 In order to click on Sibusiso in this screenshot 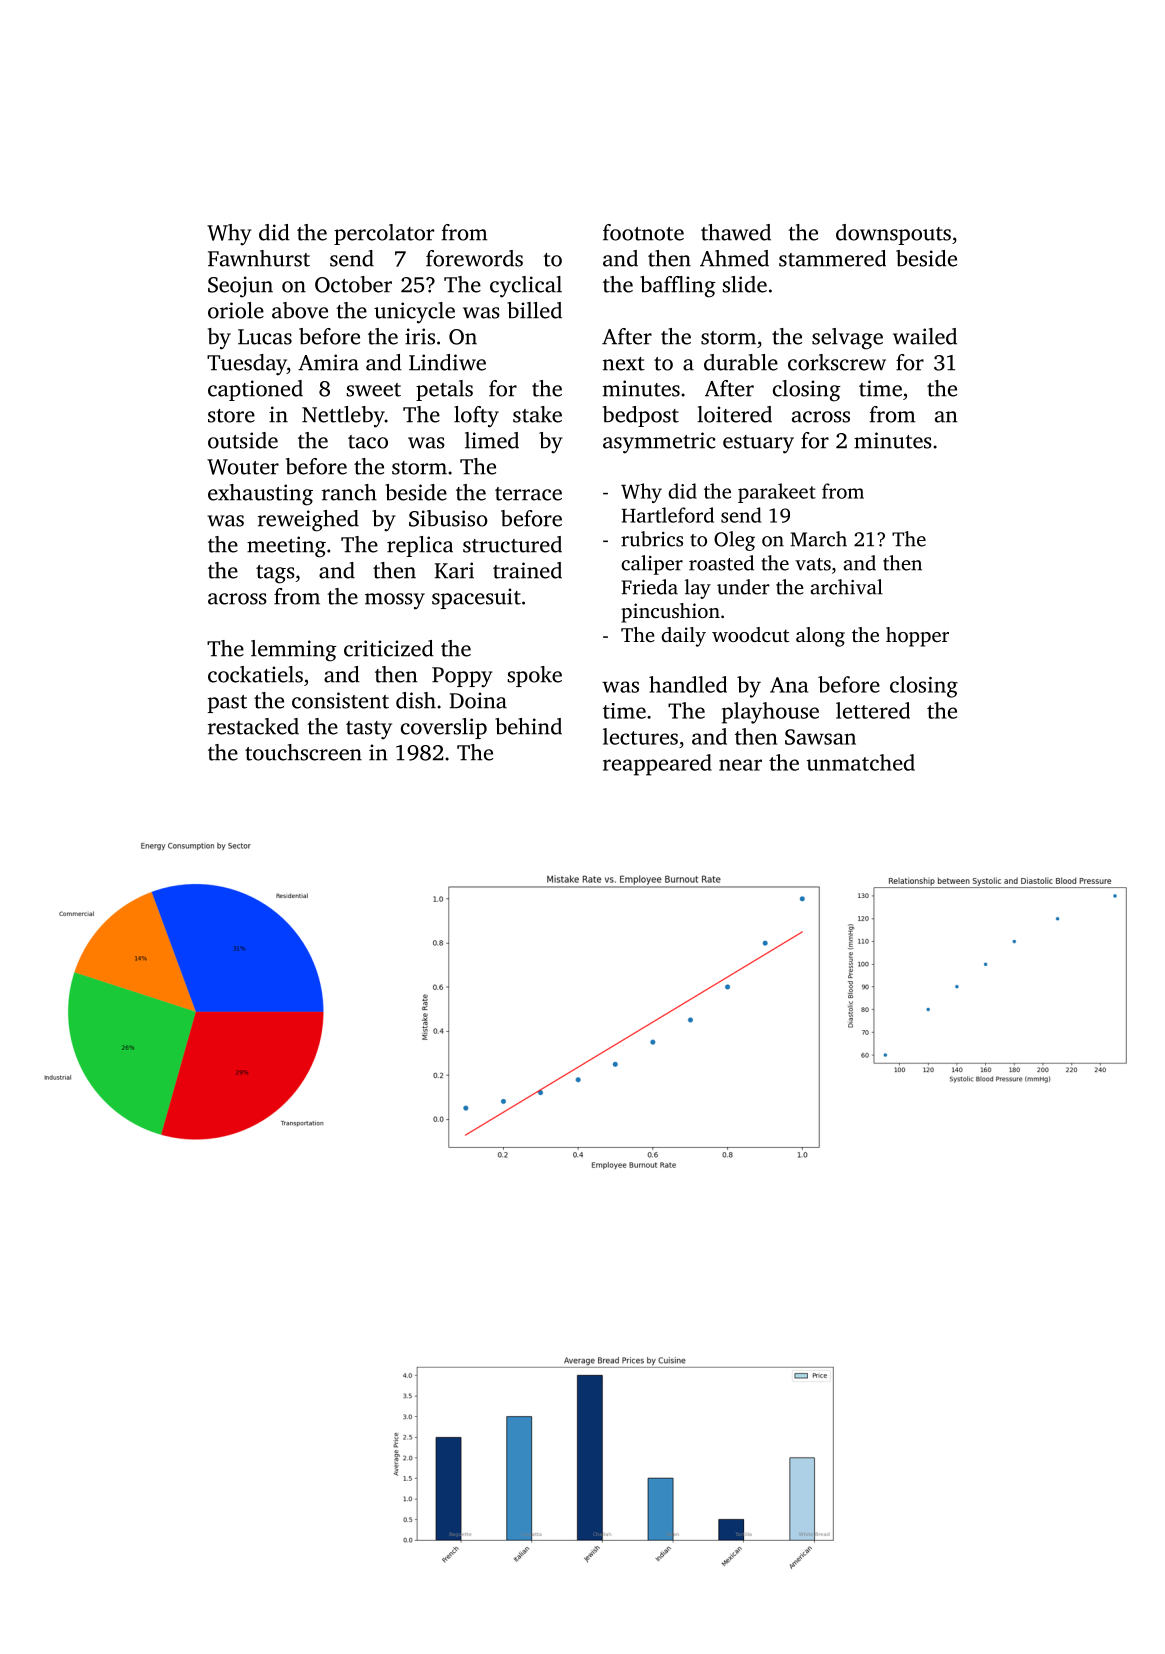, I will do `click(448, 518)`.
